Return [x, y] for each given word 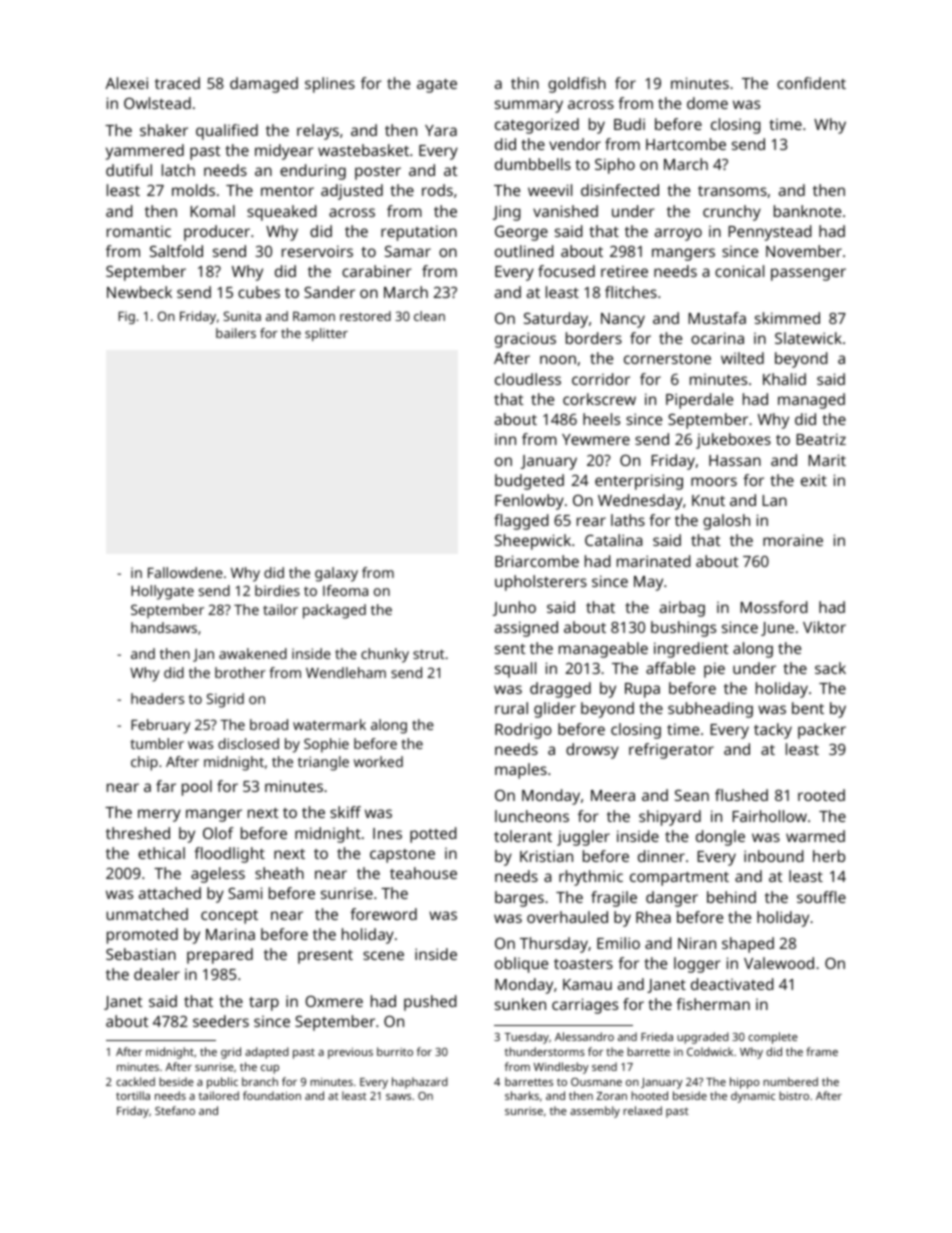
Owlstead [157, 103]
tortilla [133, 1095]
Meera [613, 795]
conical [739, 271]
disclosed [248, 743]
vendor [575, 144]
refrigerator [671, 751]
